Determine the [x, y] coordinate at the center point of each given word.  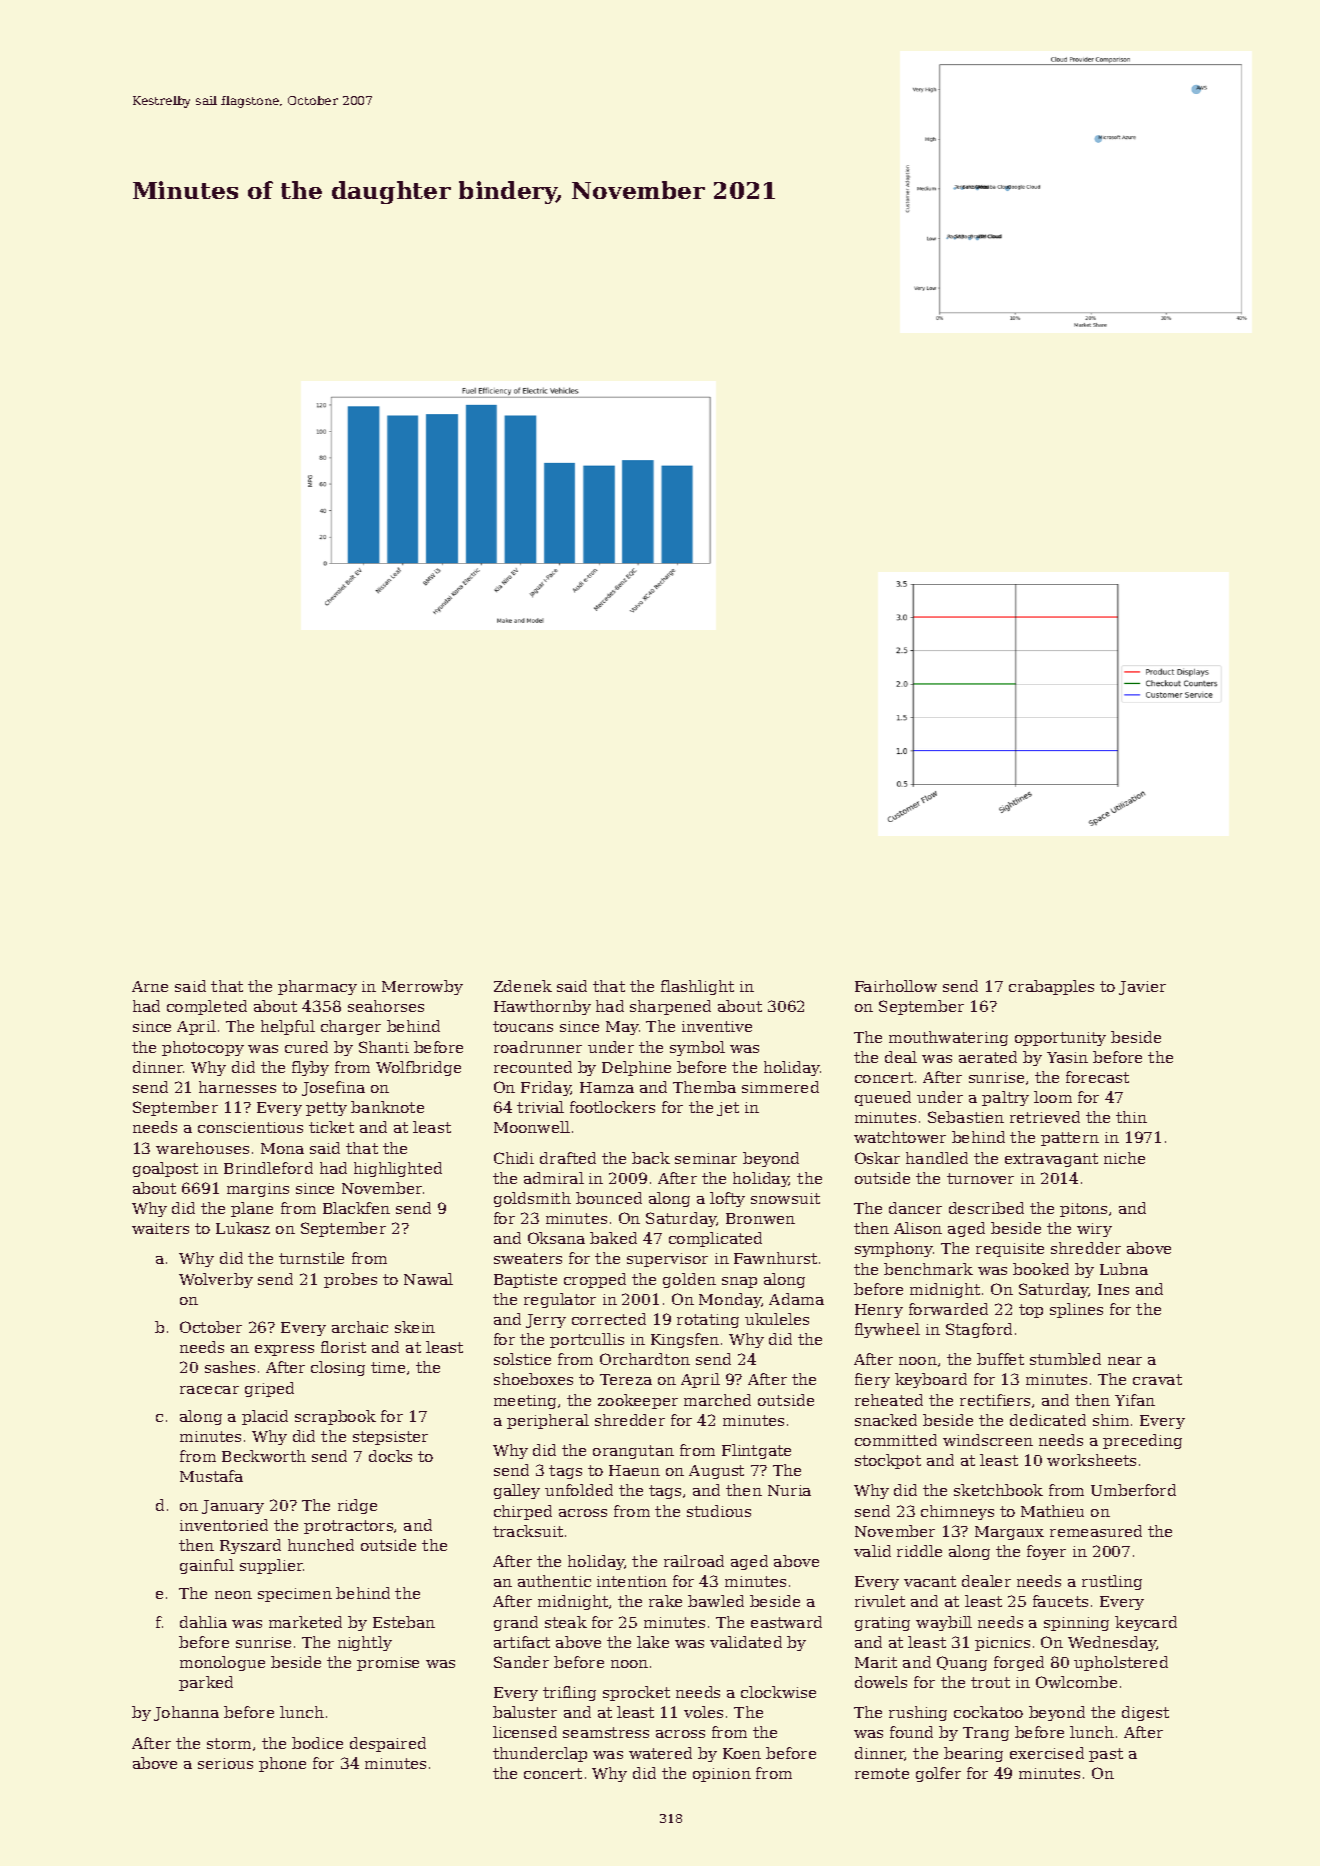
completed [207, 1007]
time [388, 1367]
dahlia [203, 1622]
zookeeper [638, 1401]
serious [225, 1763]
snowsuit [785, 1198]
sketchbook [998, 1490]
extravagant [1051, 1160]
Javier [1142, 988]
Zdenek [523, 986]
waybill [944, 1623]
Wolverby [216, 1280]
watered [660, 1753]
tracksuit [528, 1531]
